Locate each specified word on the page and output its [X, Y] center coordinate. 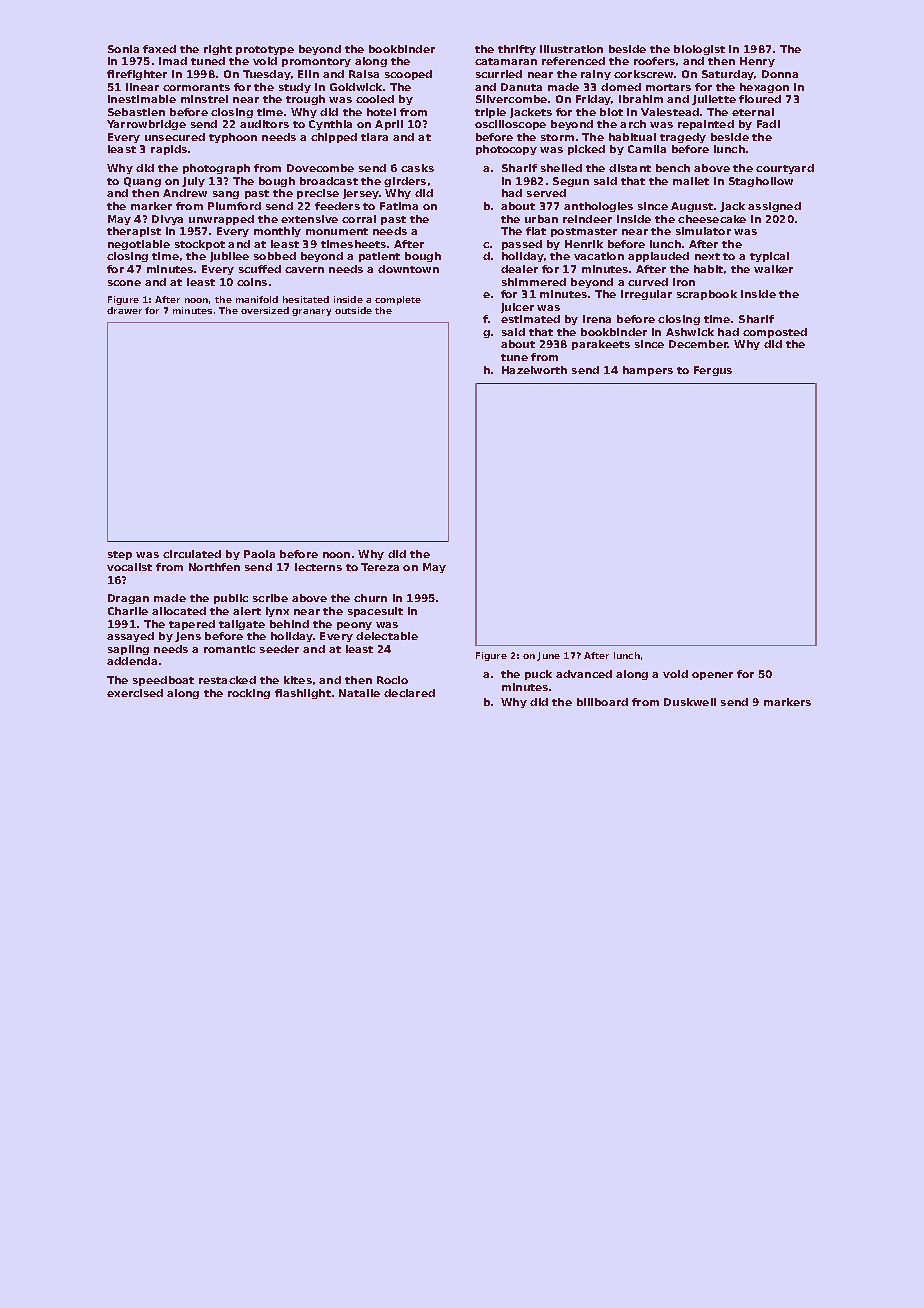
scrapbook [707, 295]
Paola [259, 554]
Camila [647, 149]
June [548, 656]
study [295, 88]
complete [398, 300]
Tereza [380, 567]
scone [124, 283]
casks [417, 168]
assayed [130, 637]
